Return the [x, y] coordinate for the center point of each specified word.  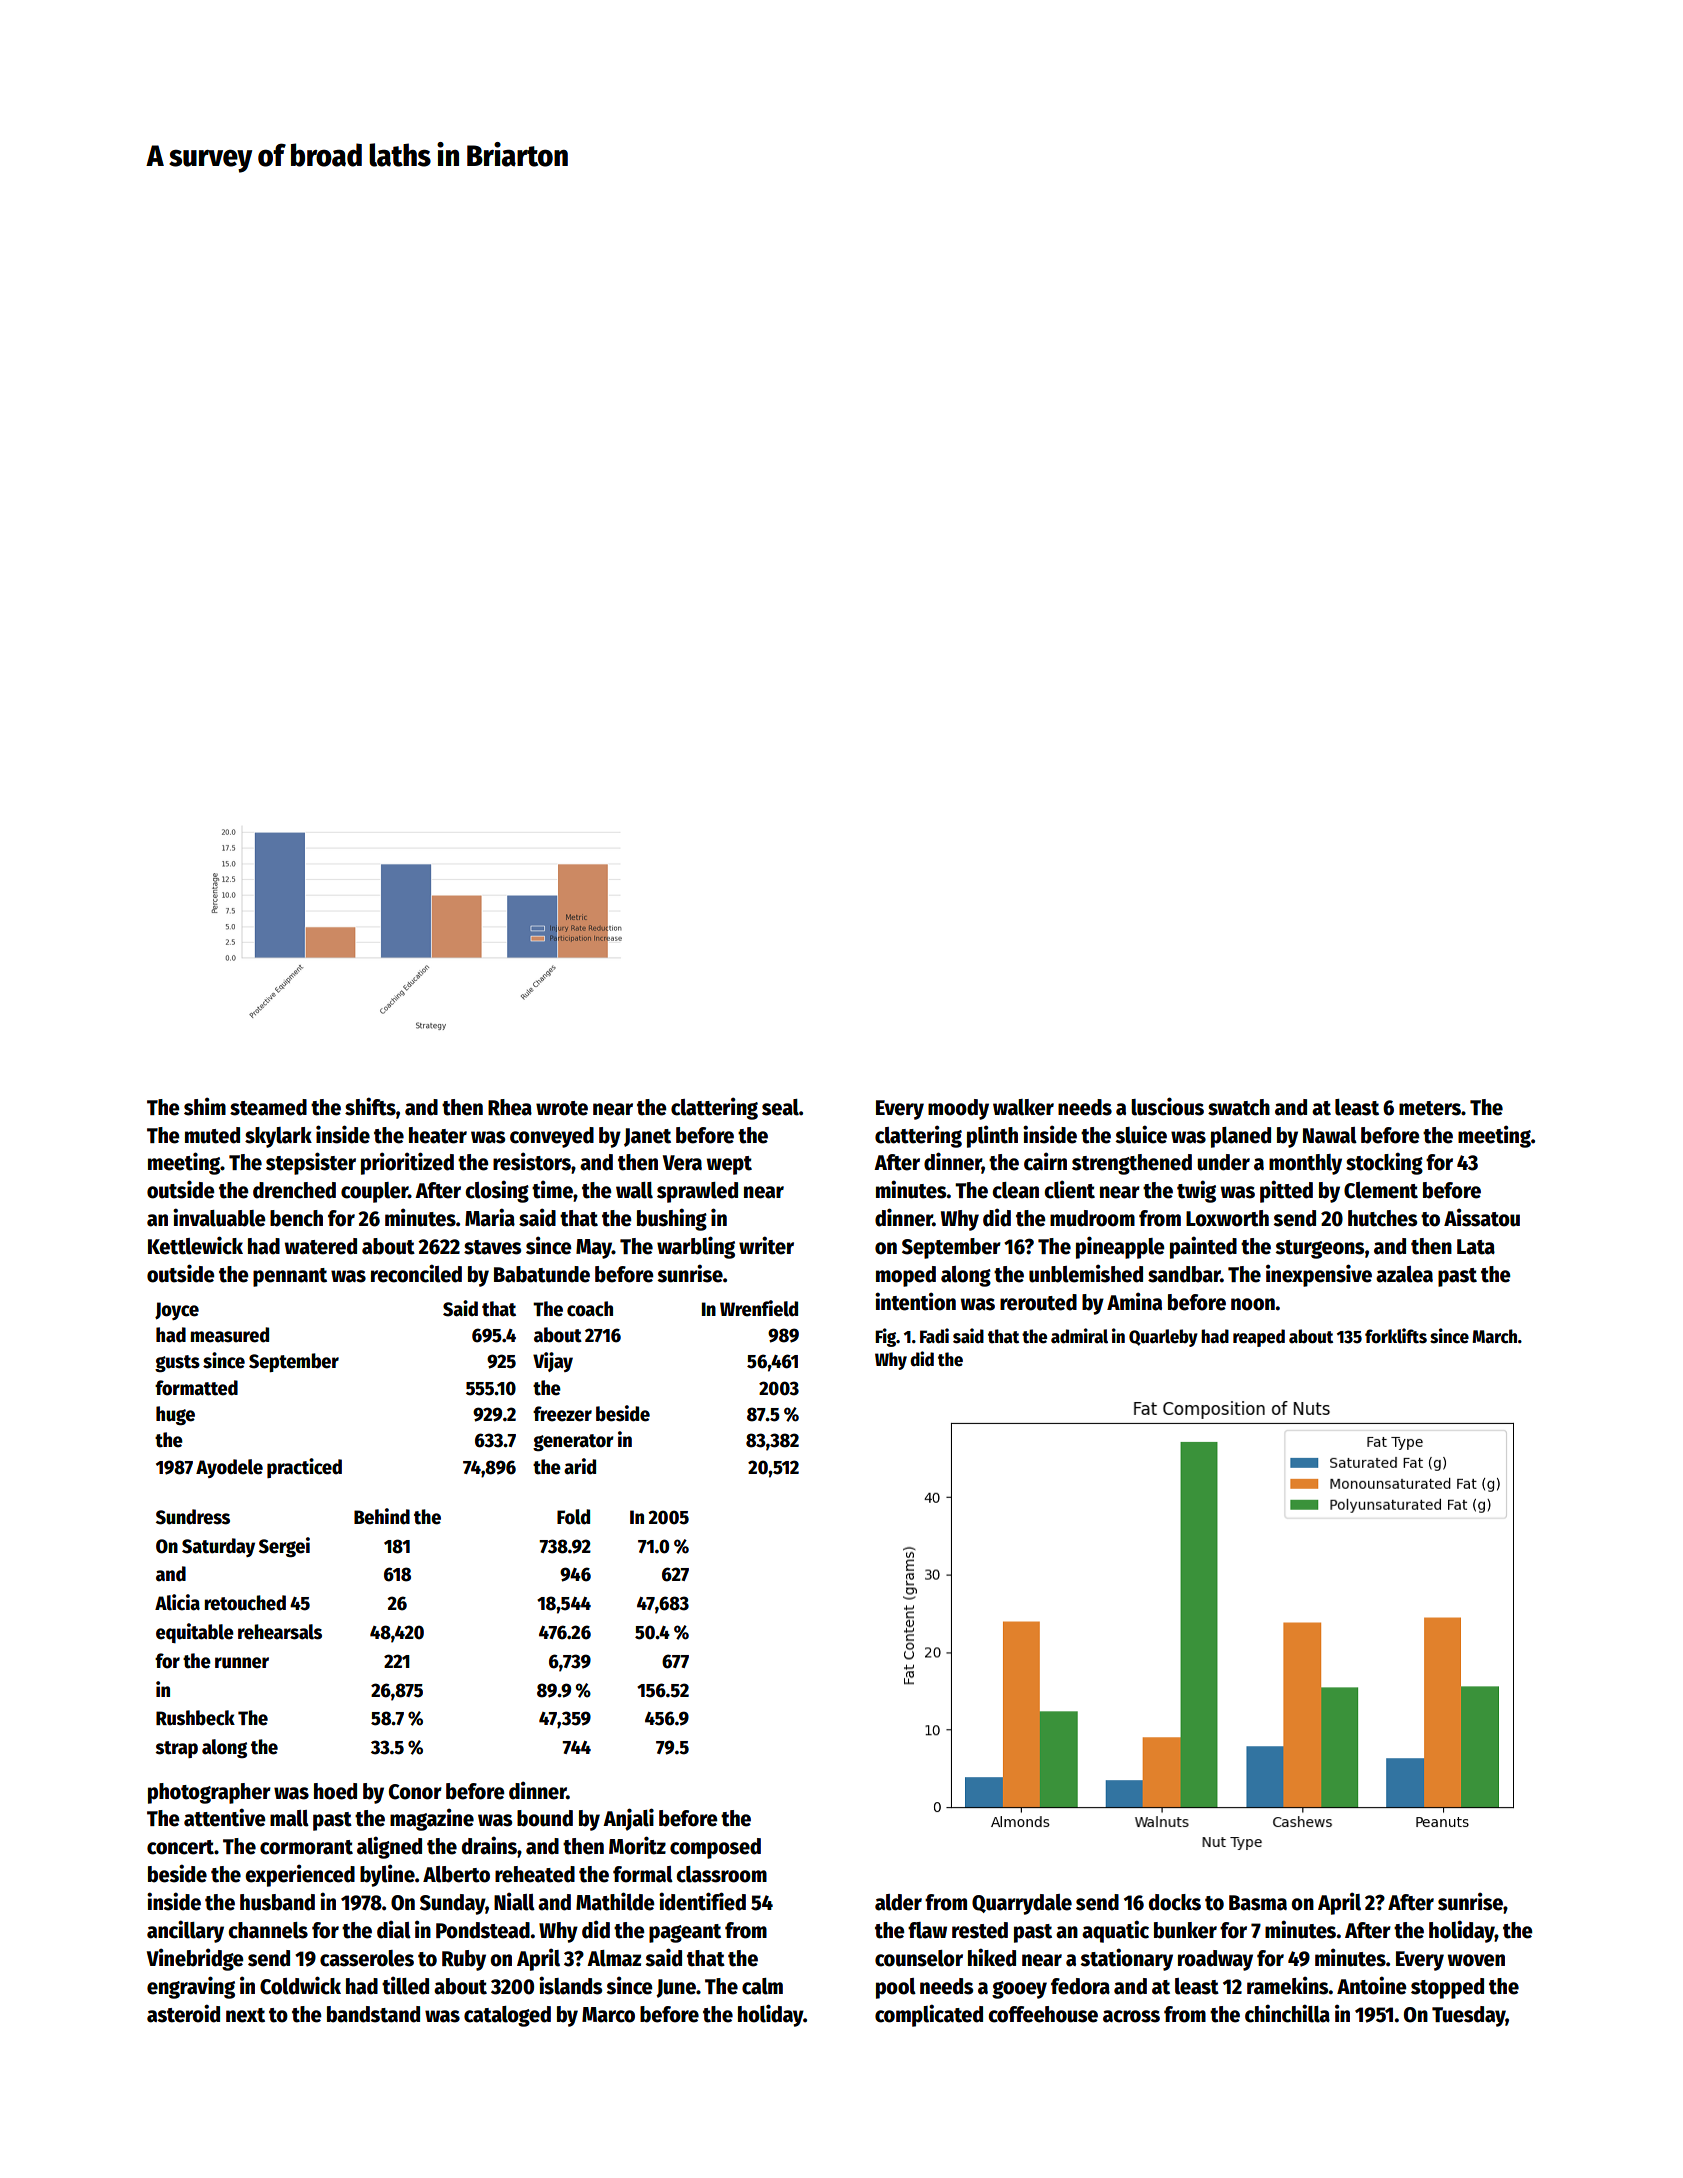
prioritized [407, 1163]
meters [1430, 1108]
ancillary [185, 1931]
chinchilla [1287, 2013]
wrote [562, 1108]
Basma [1258, 1903]
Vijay [553, 1362]
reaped [1259, 1338]
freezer [562, 1414]
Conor [415, 1792]
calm [762, 1986]
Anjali [628, 1819]
